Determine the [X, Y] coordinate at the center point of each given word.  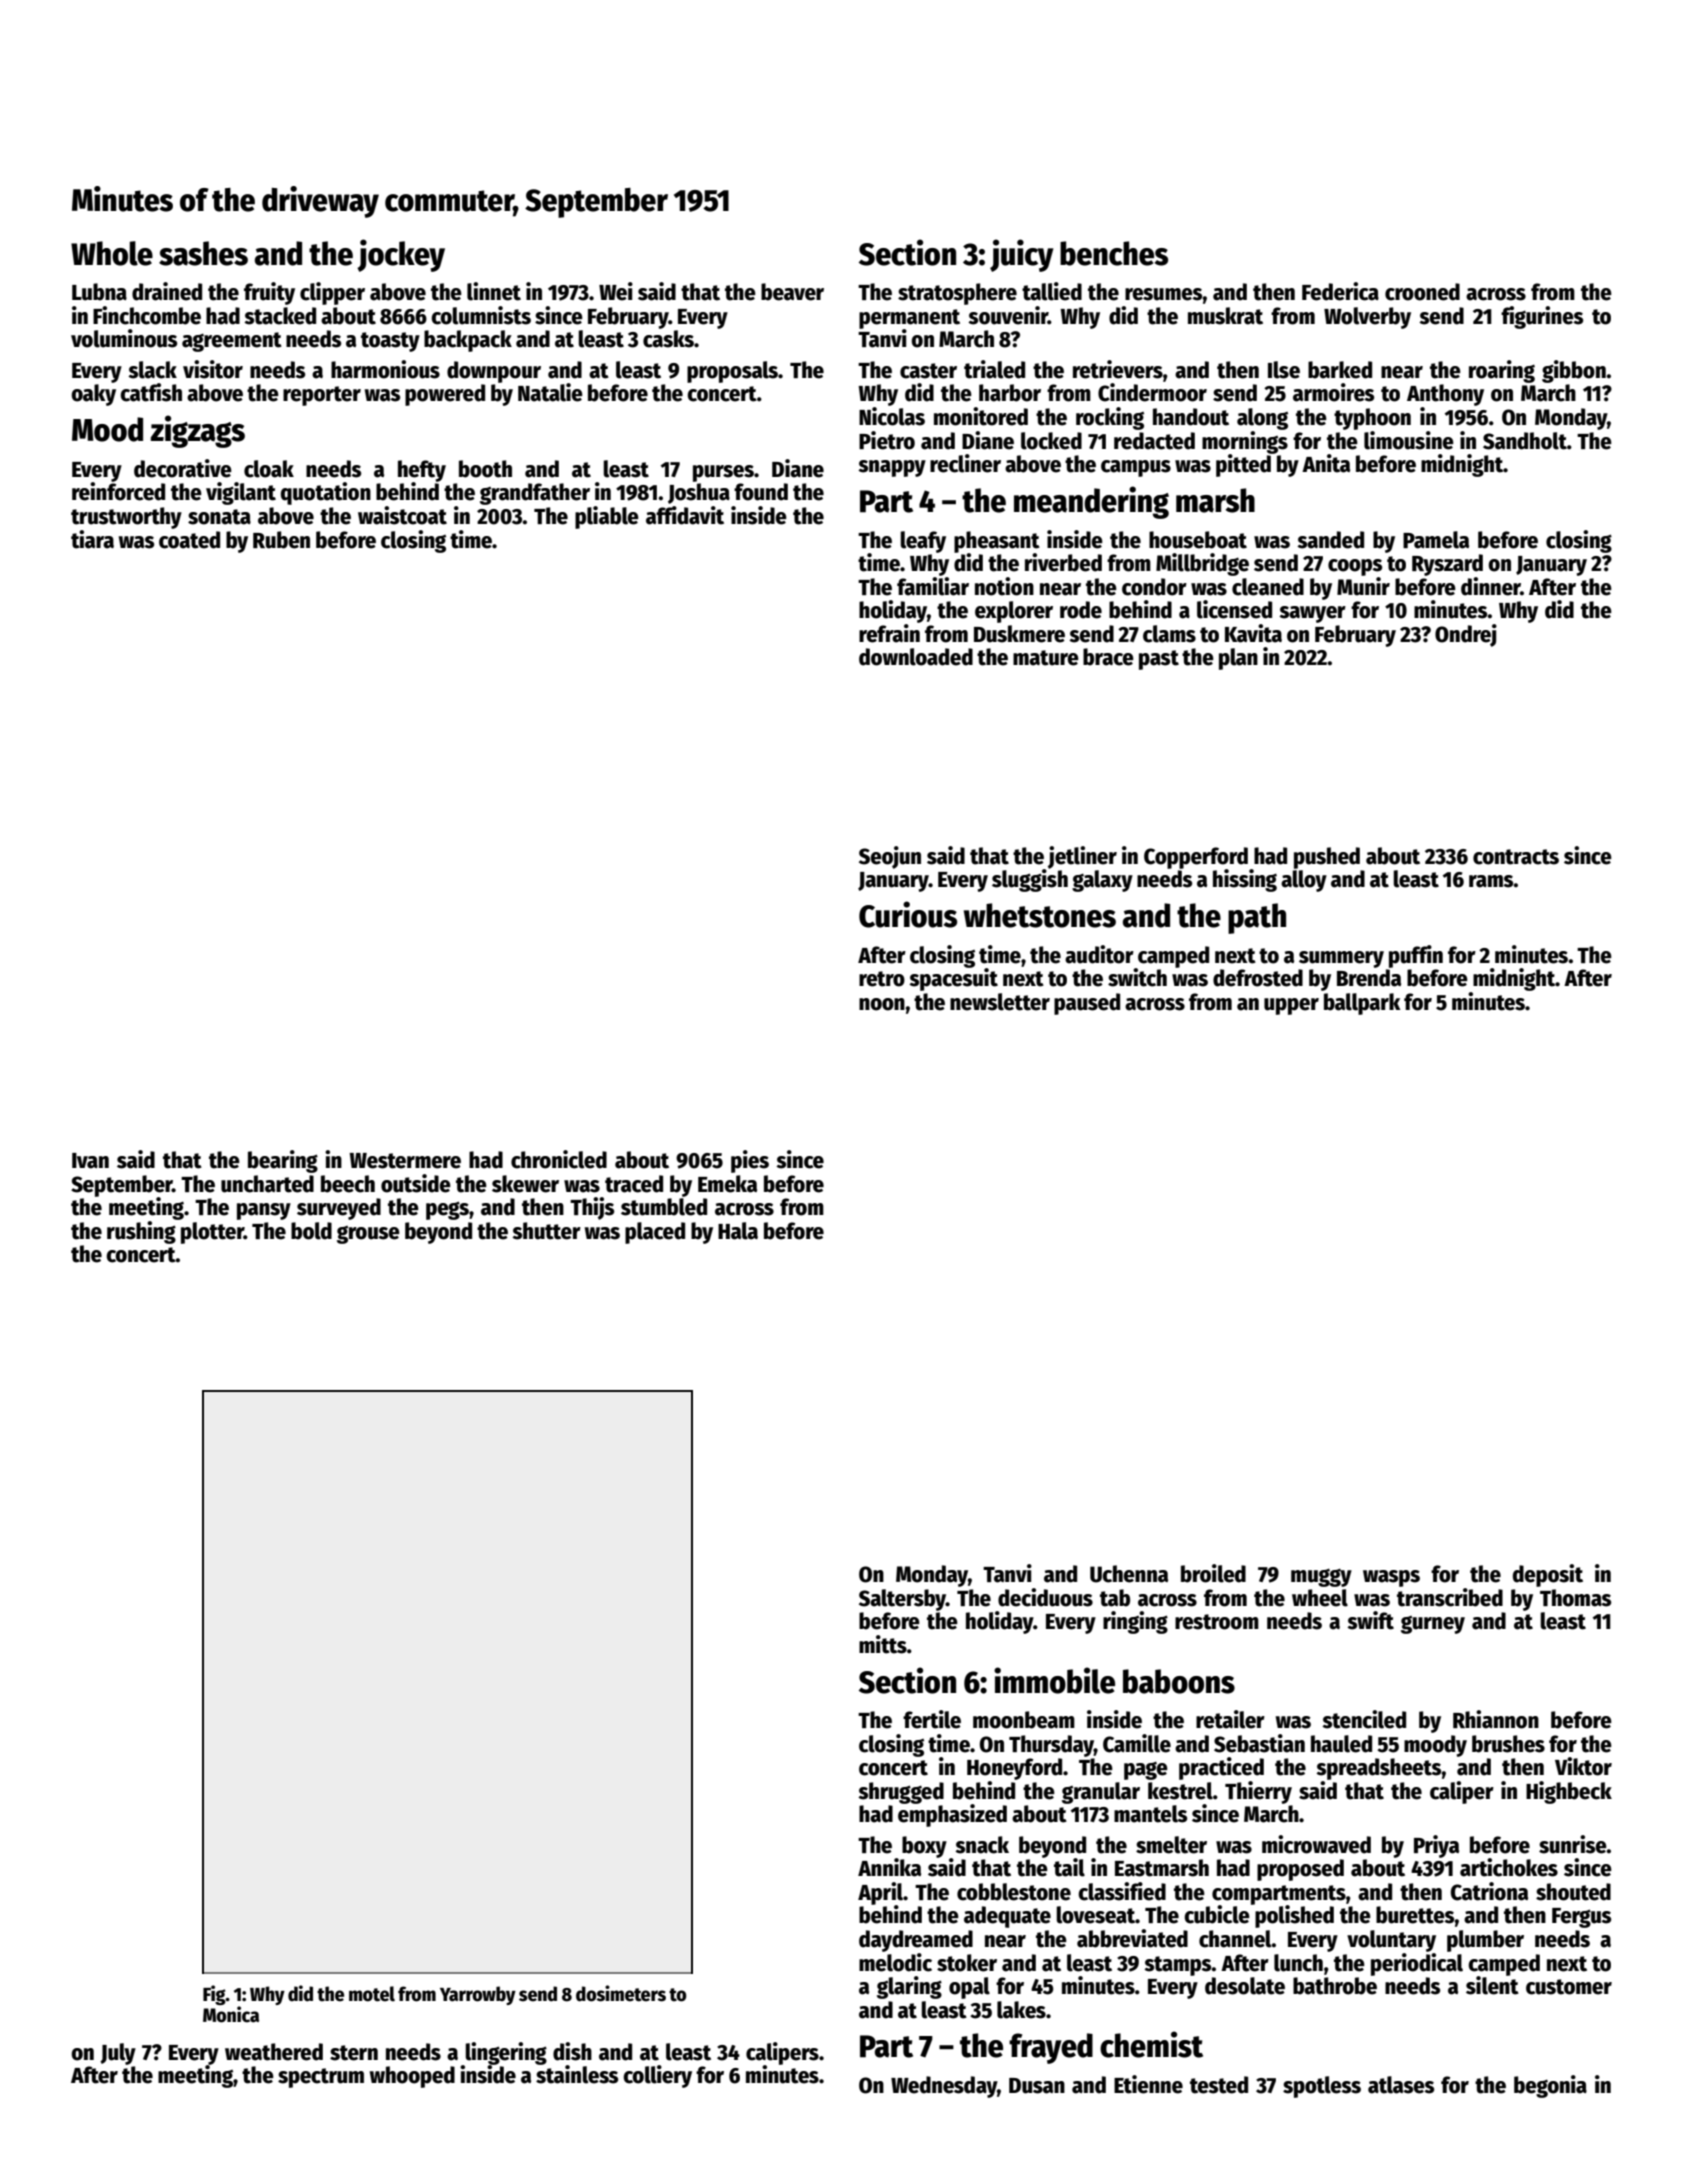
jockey [401, 255]
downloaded [916, 657]
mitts [883, 1644]
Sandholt [1525, 441]
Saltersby [902, 1600]
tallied [1052, 291]
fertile [932, 1719]
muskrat [1225, 316]
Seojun [890, 857]
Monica [231, 2014]
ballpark [1362, 1004]
